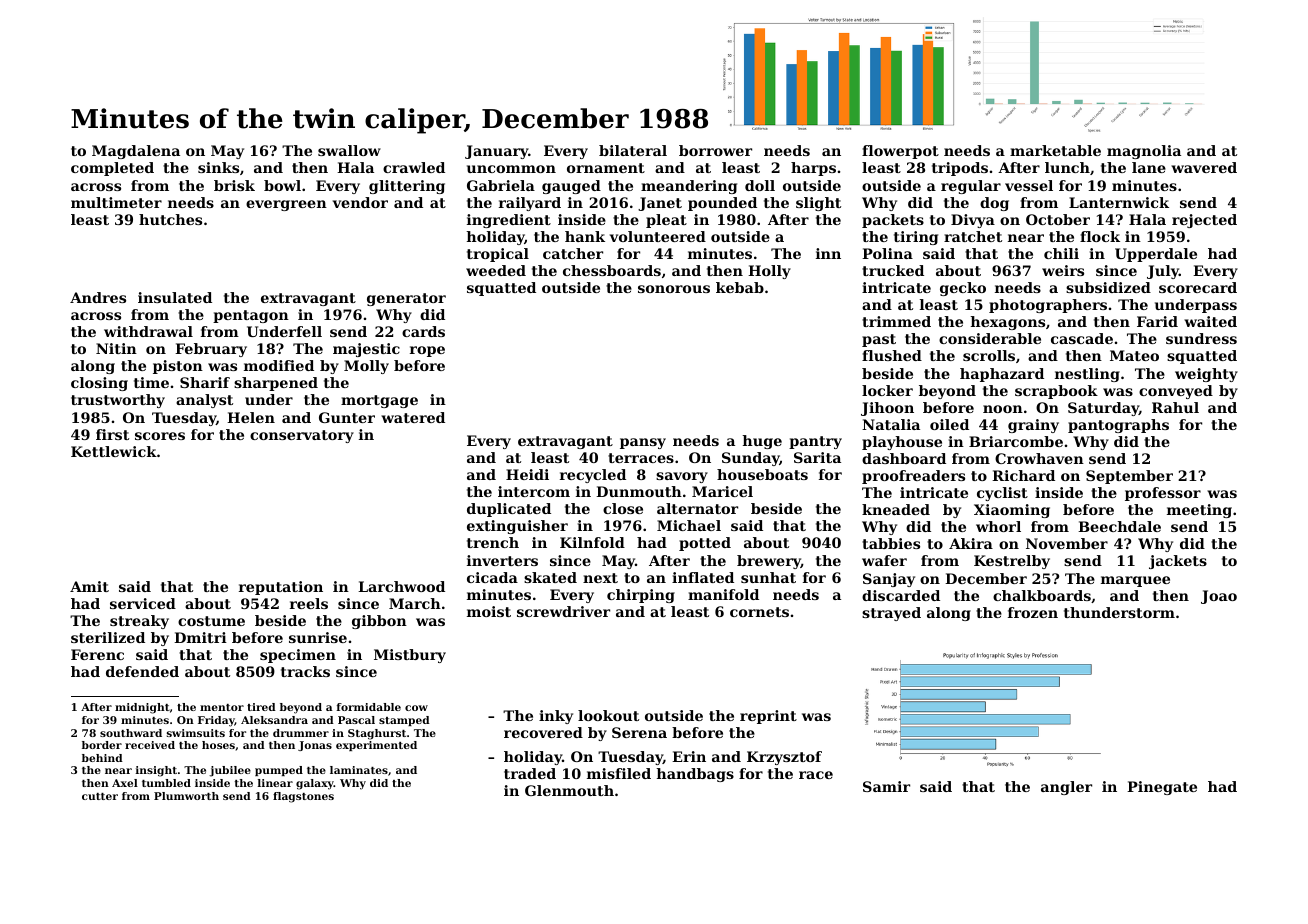 The image size is (1308, 924). What do you see at coordinates (493, 542) in the screenshot?
I see `trench` at bounding box center [493, 542].
